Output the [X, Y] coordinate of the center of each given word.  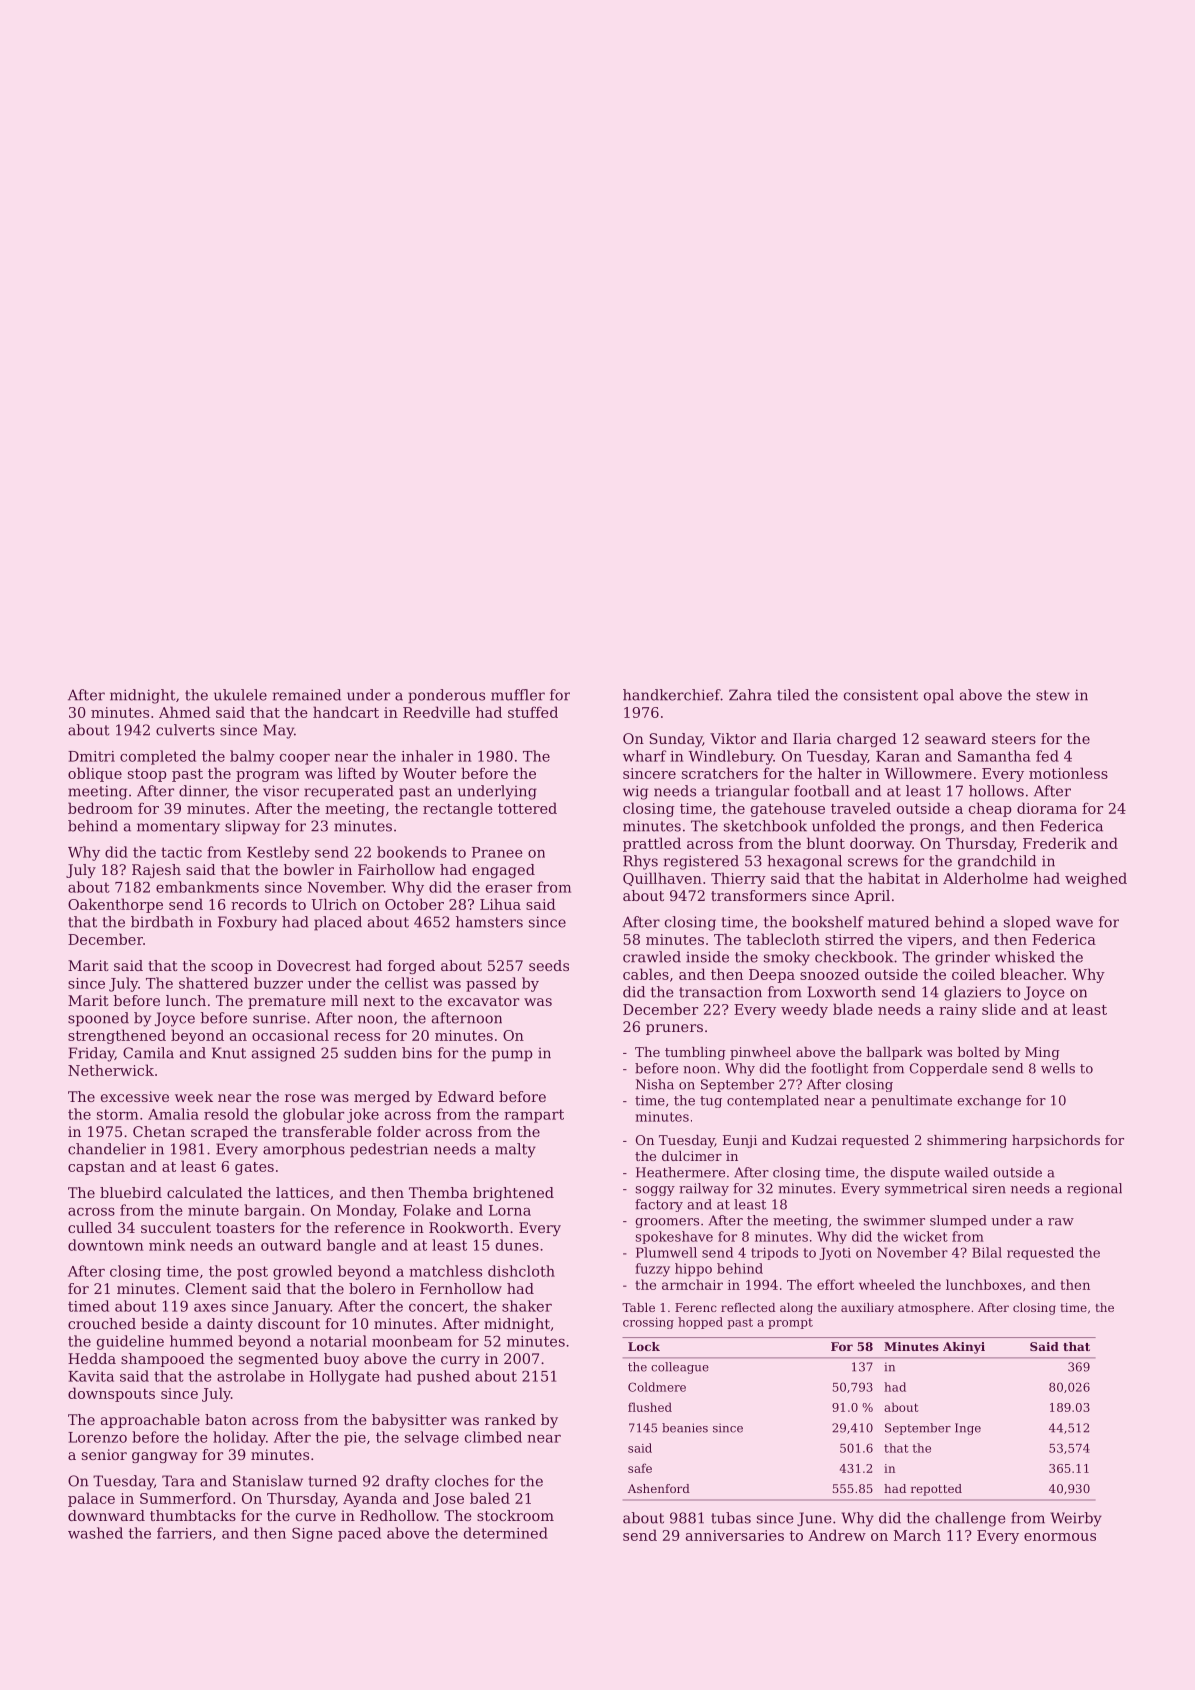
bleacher [1032, 974]
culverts [185, 730]
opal [939, 696]
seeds [549, 965]
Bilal [987, 1252]
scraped [219, 1133]
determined [506, 1533]
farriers [184, 1533]
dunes [517, 1245]
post [252, 1273]
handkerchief [672, 695]
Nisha [655, 1084]
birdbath [162, 922]
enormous [1060, 1537]
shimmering [967, 1141]
